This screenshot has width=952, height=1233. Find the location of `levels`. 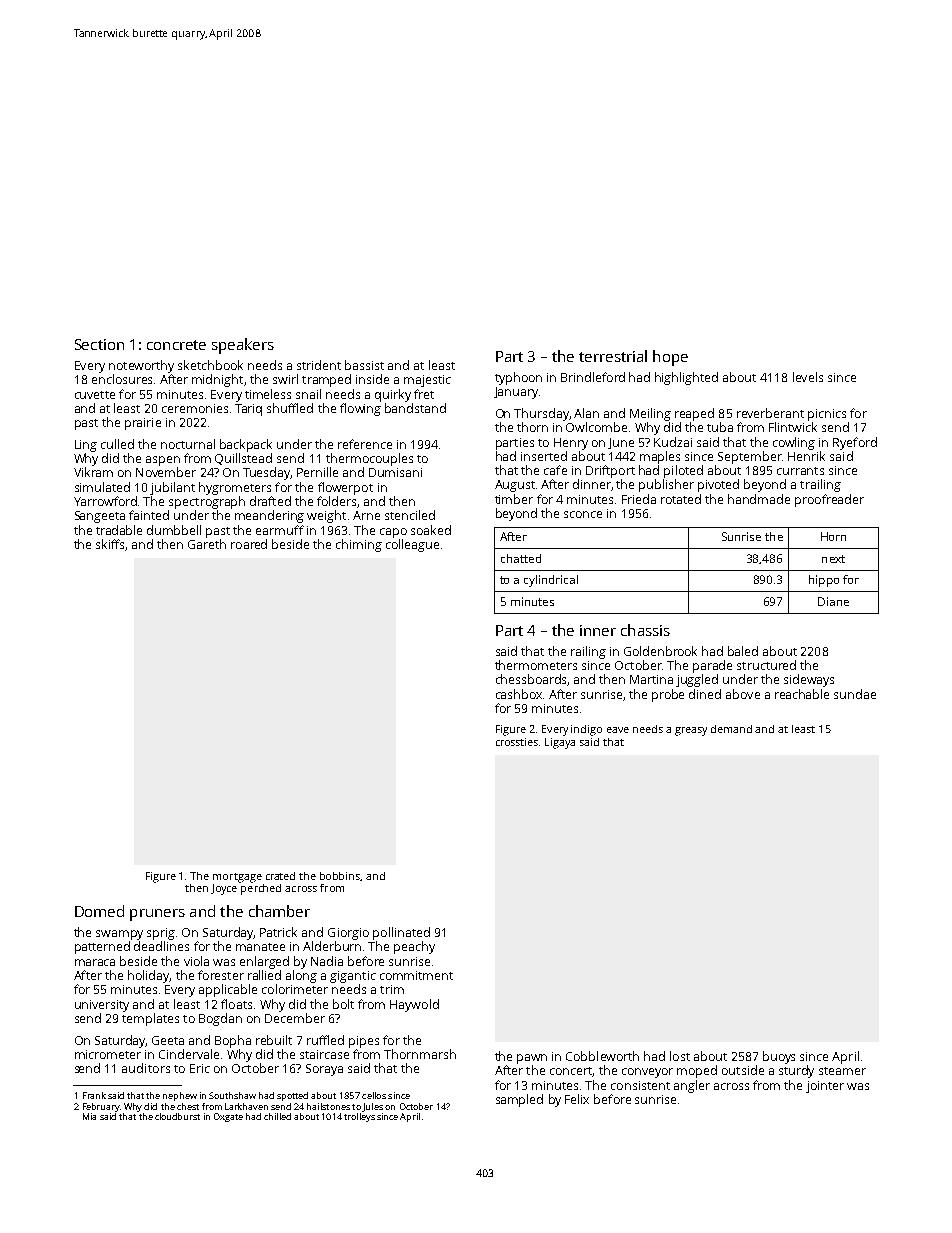

levels is located at coordinates (808, 377).
